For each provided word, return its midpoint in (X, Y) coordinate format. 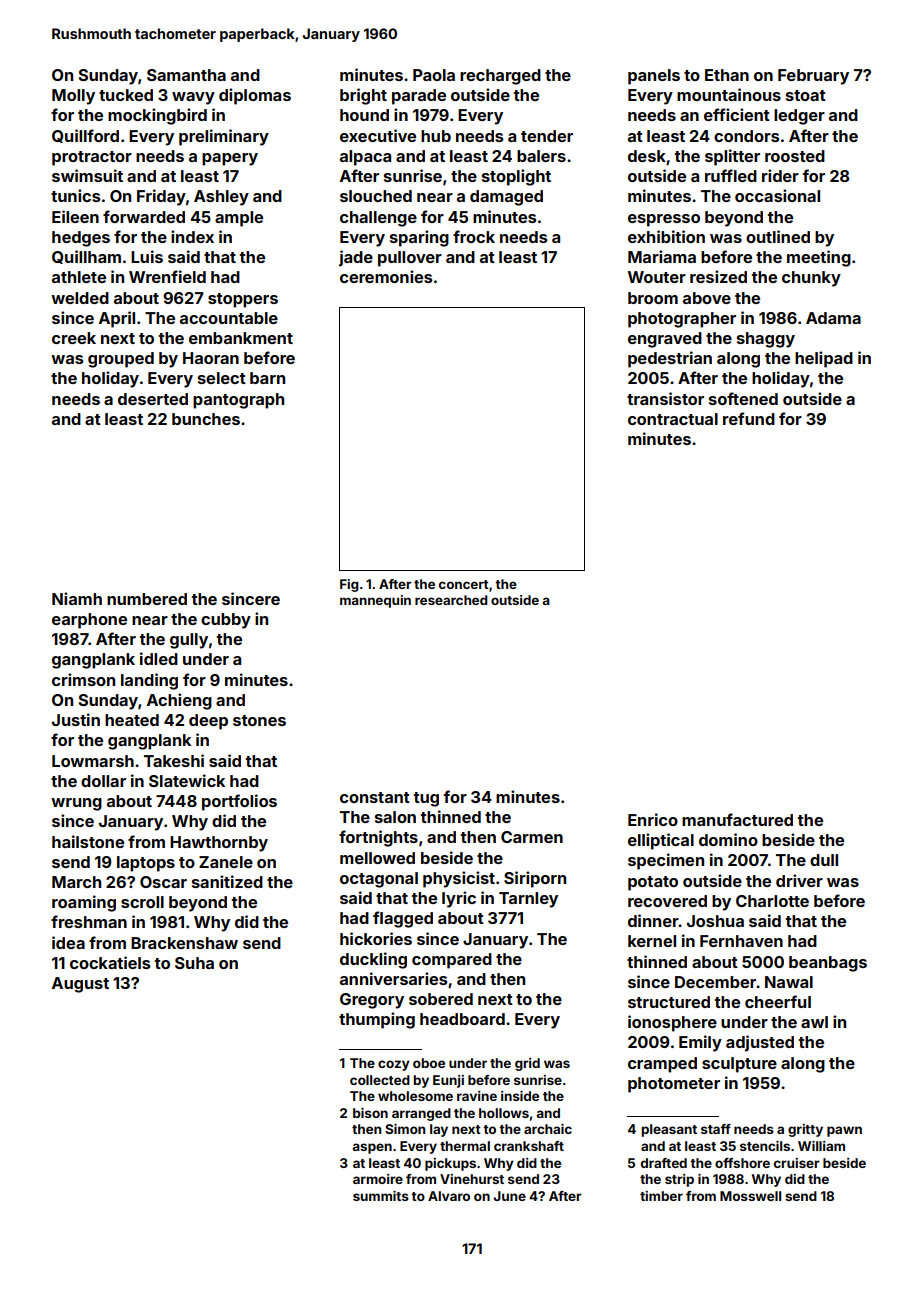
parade (419, 97)
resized (718, 276)
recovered (667, 901)
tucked (126, 95)
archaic (548, 1129)
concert (464, 584)
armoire (378, 1179)
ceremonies (386, 276)
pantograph (238, 401)
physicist (459, 879)
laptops (146, 864)
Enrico (653, 819)
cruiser (797, 1163)
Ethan (727, 75)
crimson (83, 679)
